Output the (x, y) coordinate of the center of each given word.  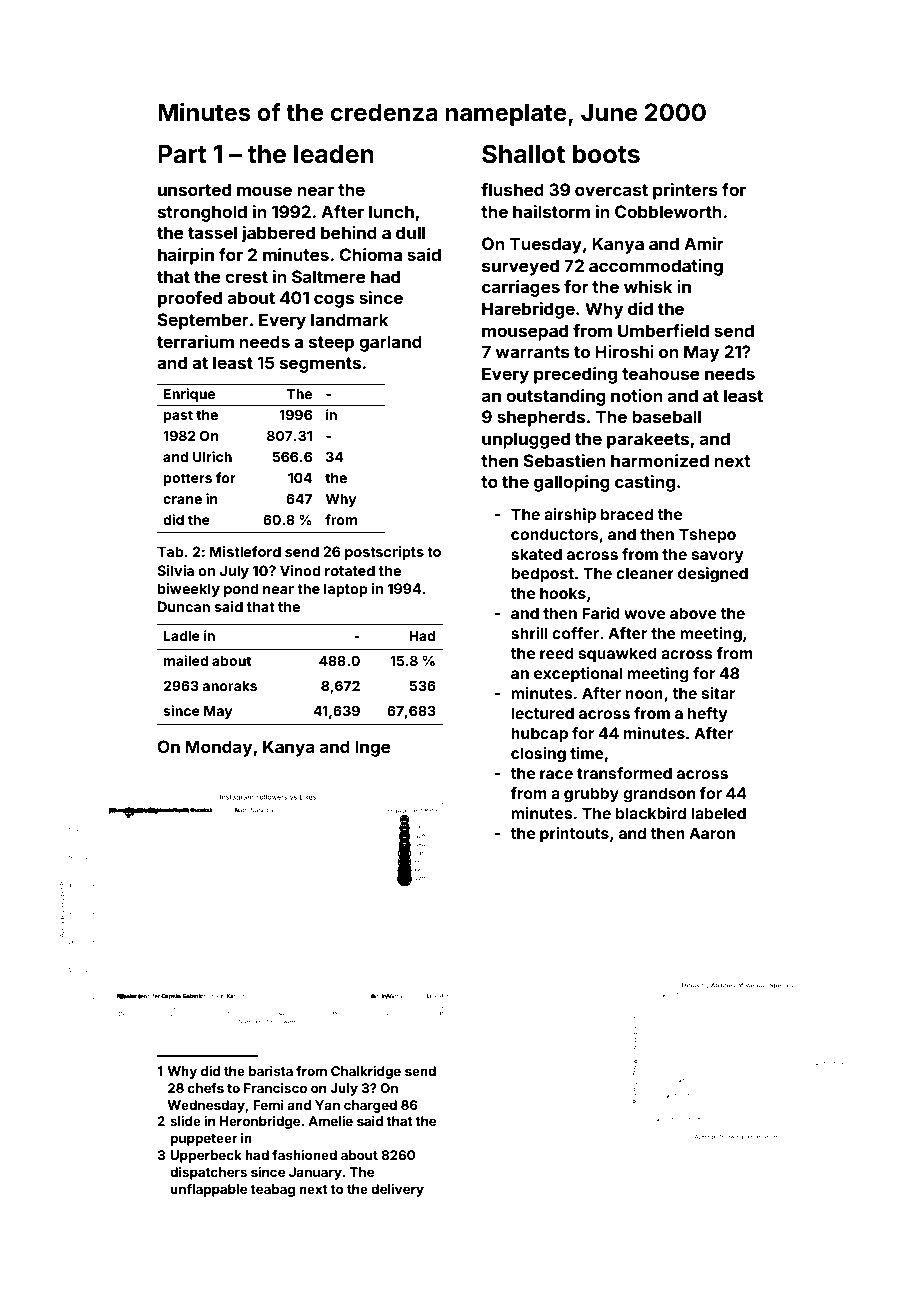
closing (538, 755)
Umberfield (663, 330)
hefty (708, 715)
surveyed (520, 267)
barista (270, 1071)
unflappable (208, 1190)
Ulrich (212, 456)
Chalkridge (366, 1072)
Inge (373, 748)
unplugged (526, 440)
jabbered (278, 234)
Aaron (712, 833)
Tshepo (707, 535)
